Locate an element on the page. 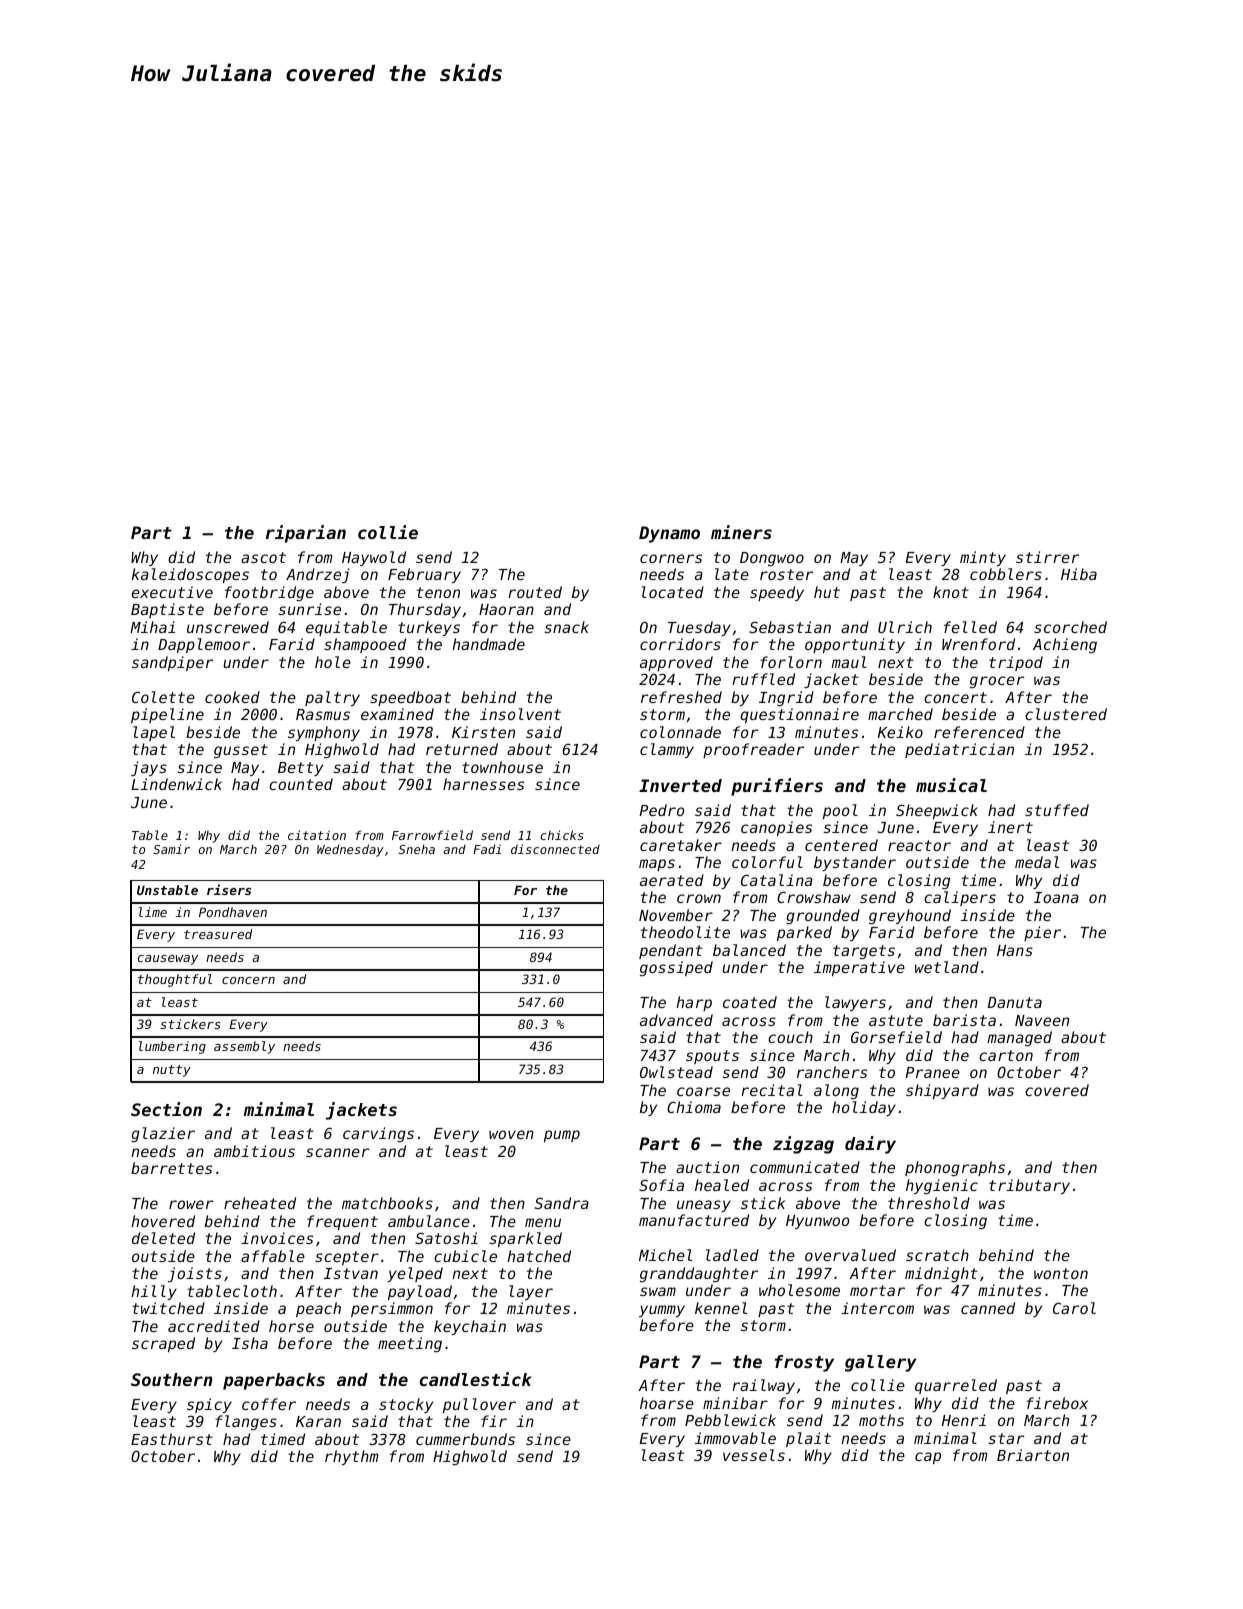 The height and width of the image is (1609, 1243). thoughtful is located at coordinates (175, 980).
